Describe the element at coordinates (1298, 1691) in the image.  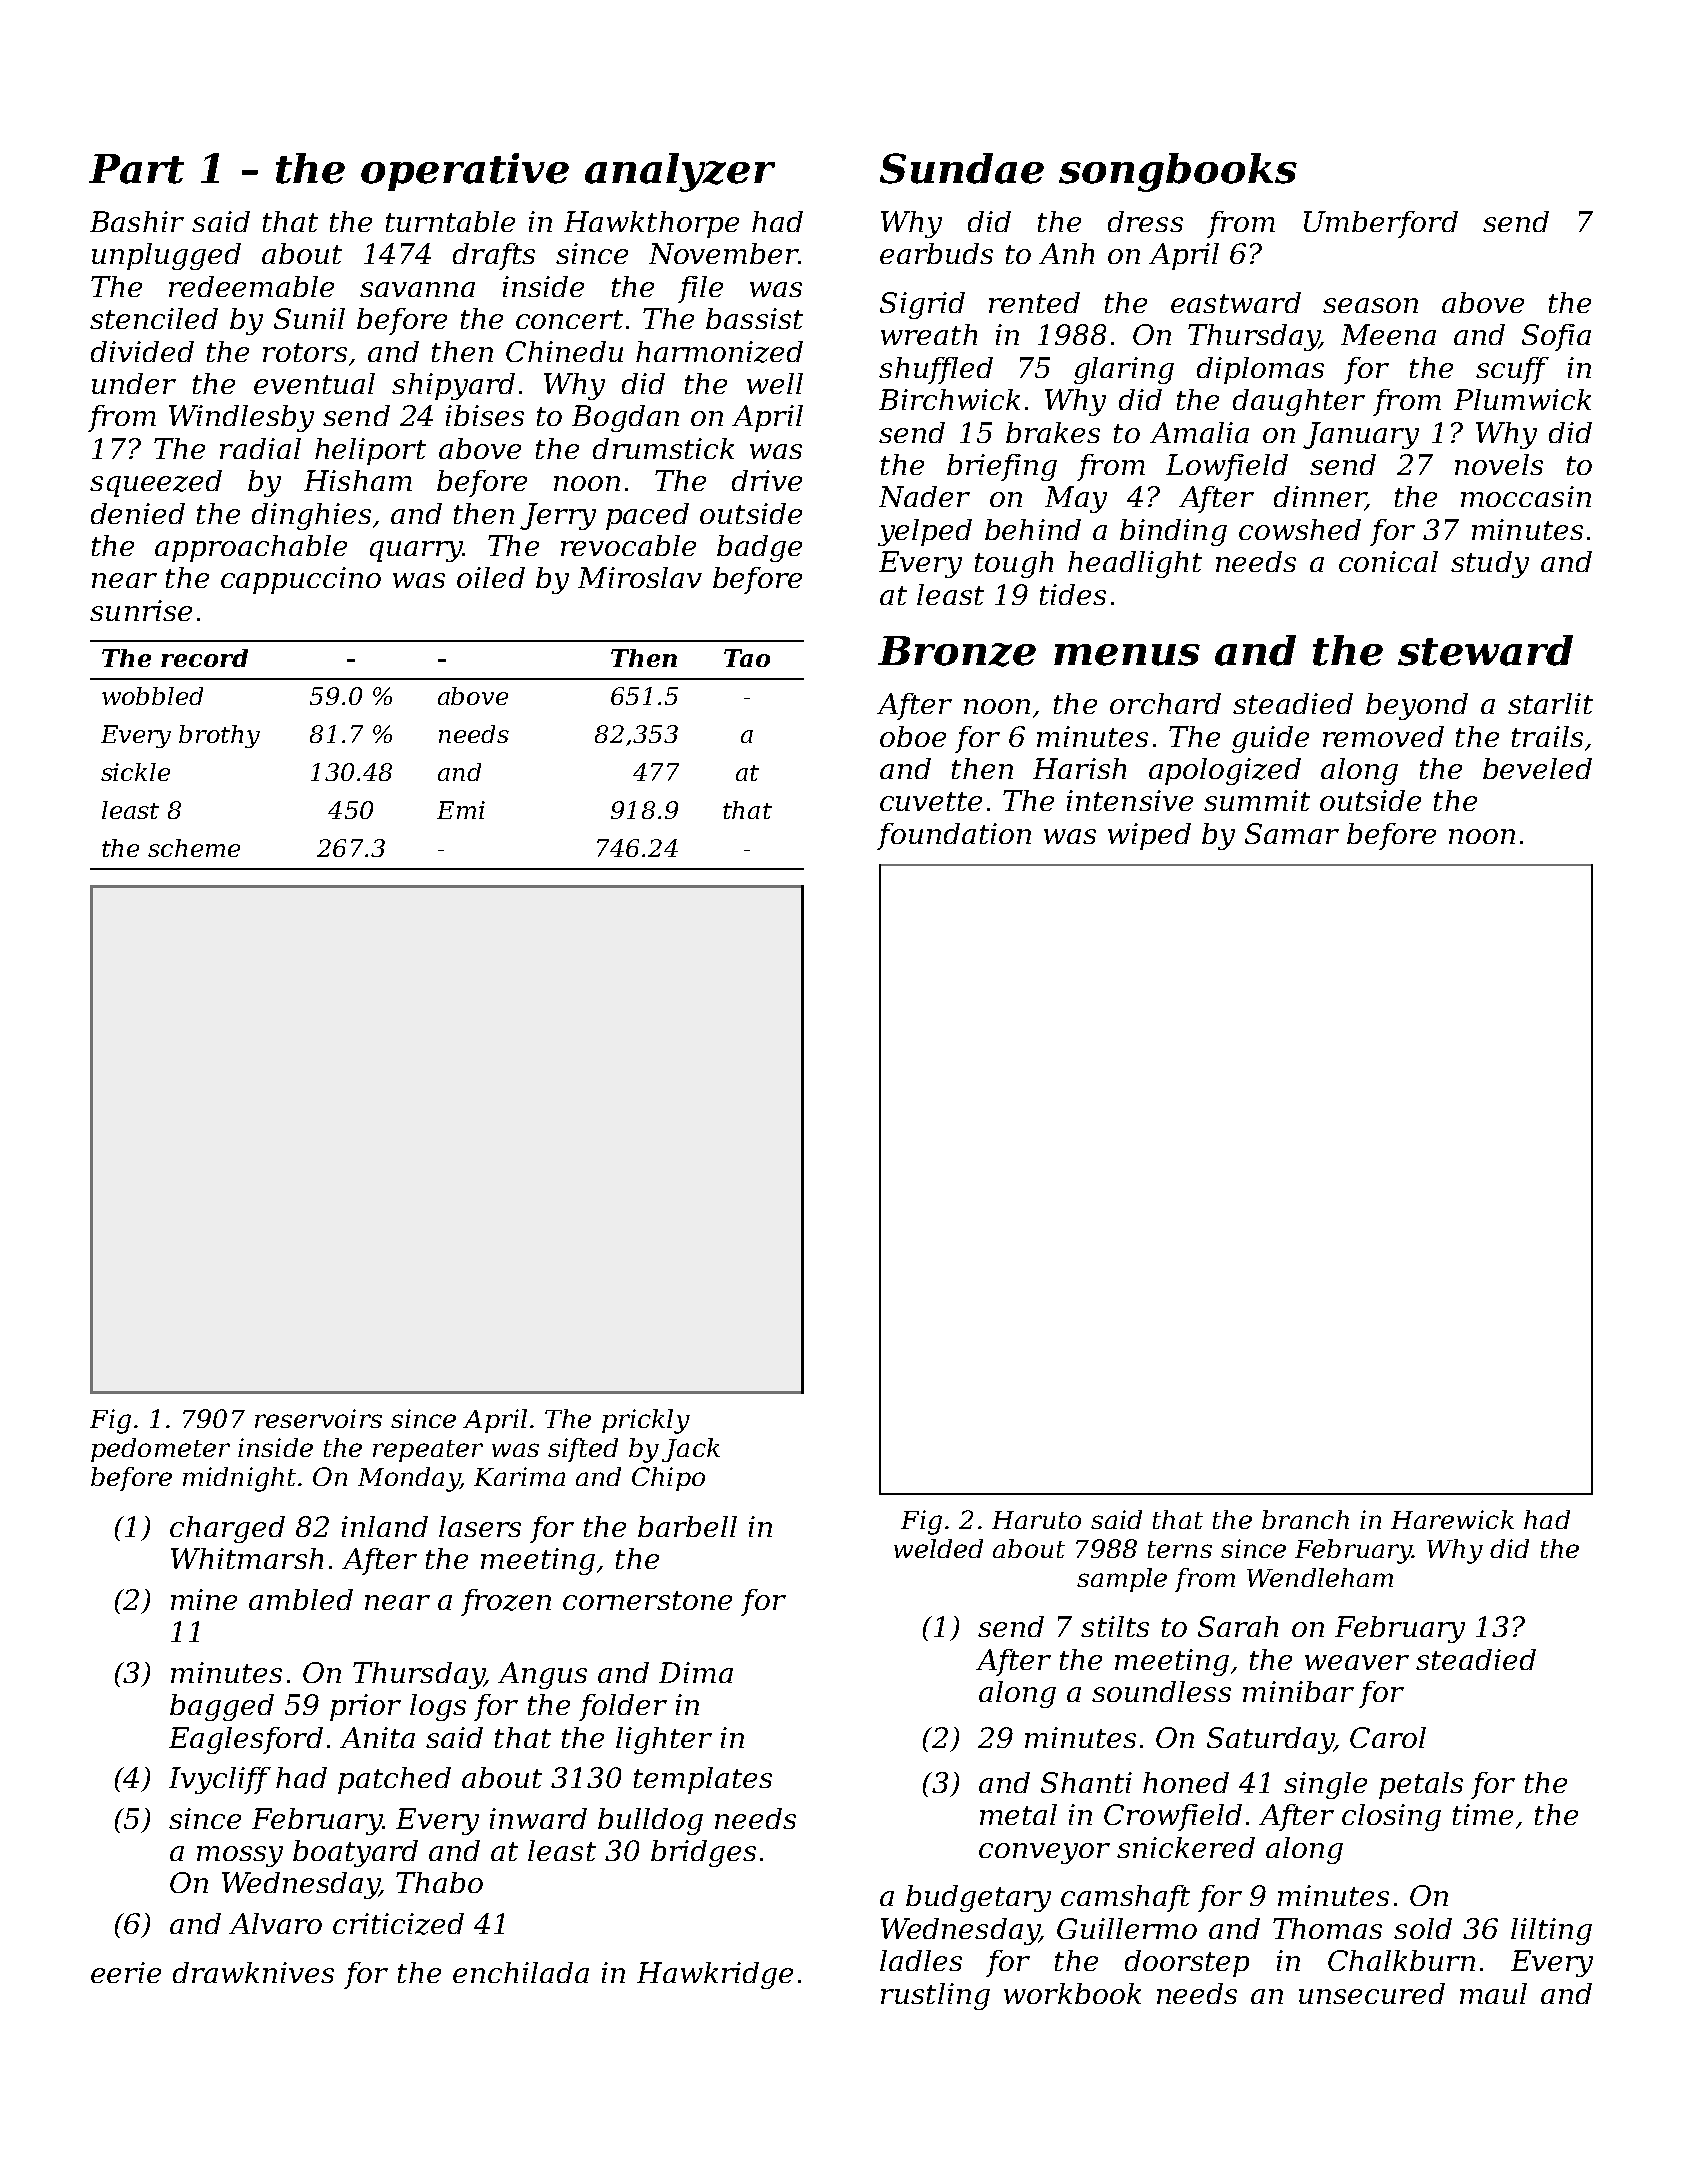
I see `minibar` at that location.
